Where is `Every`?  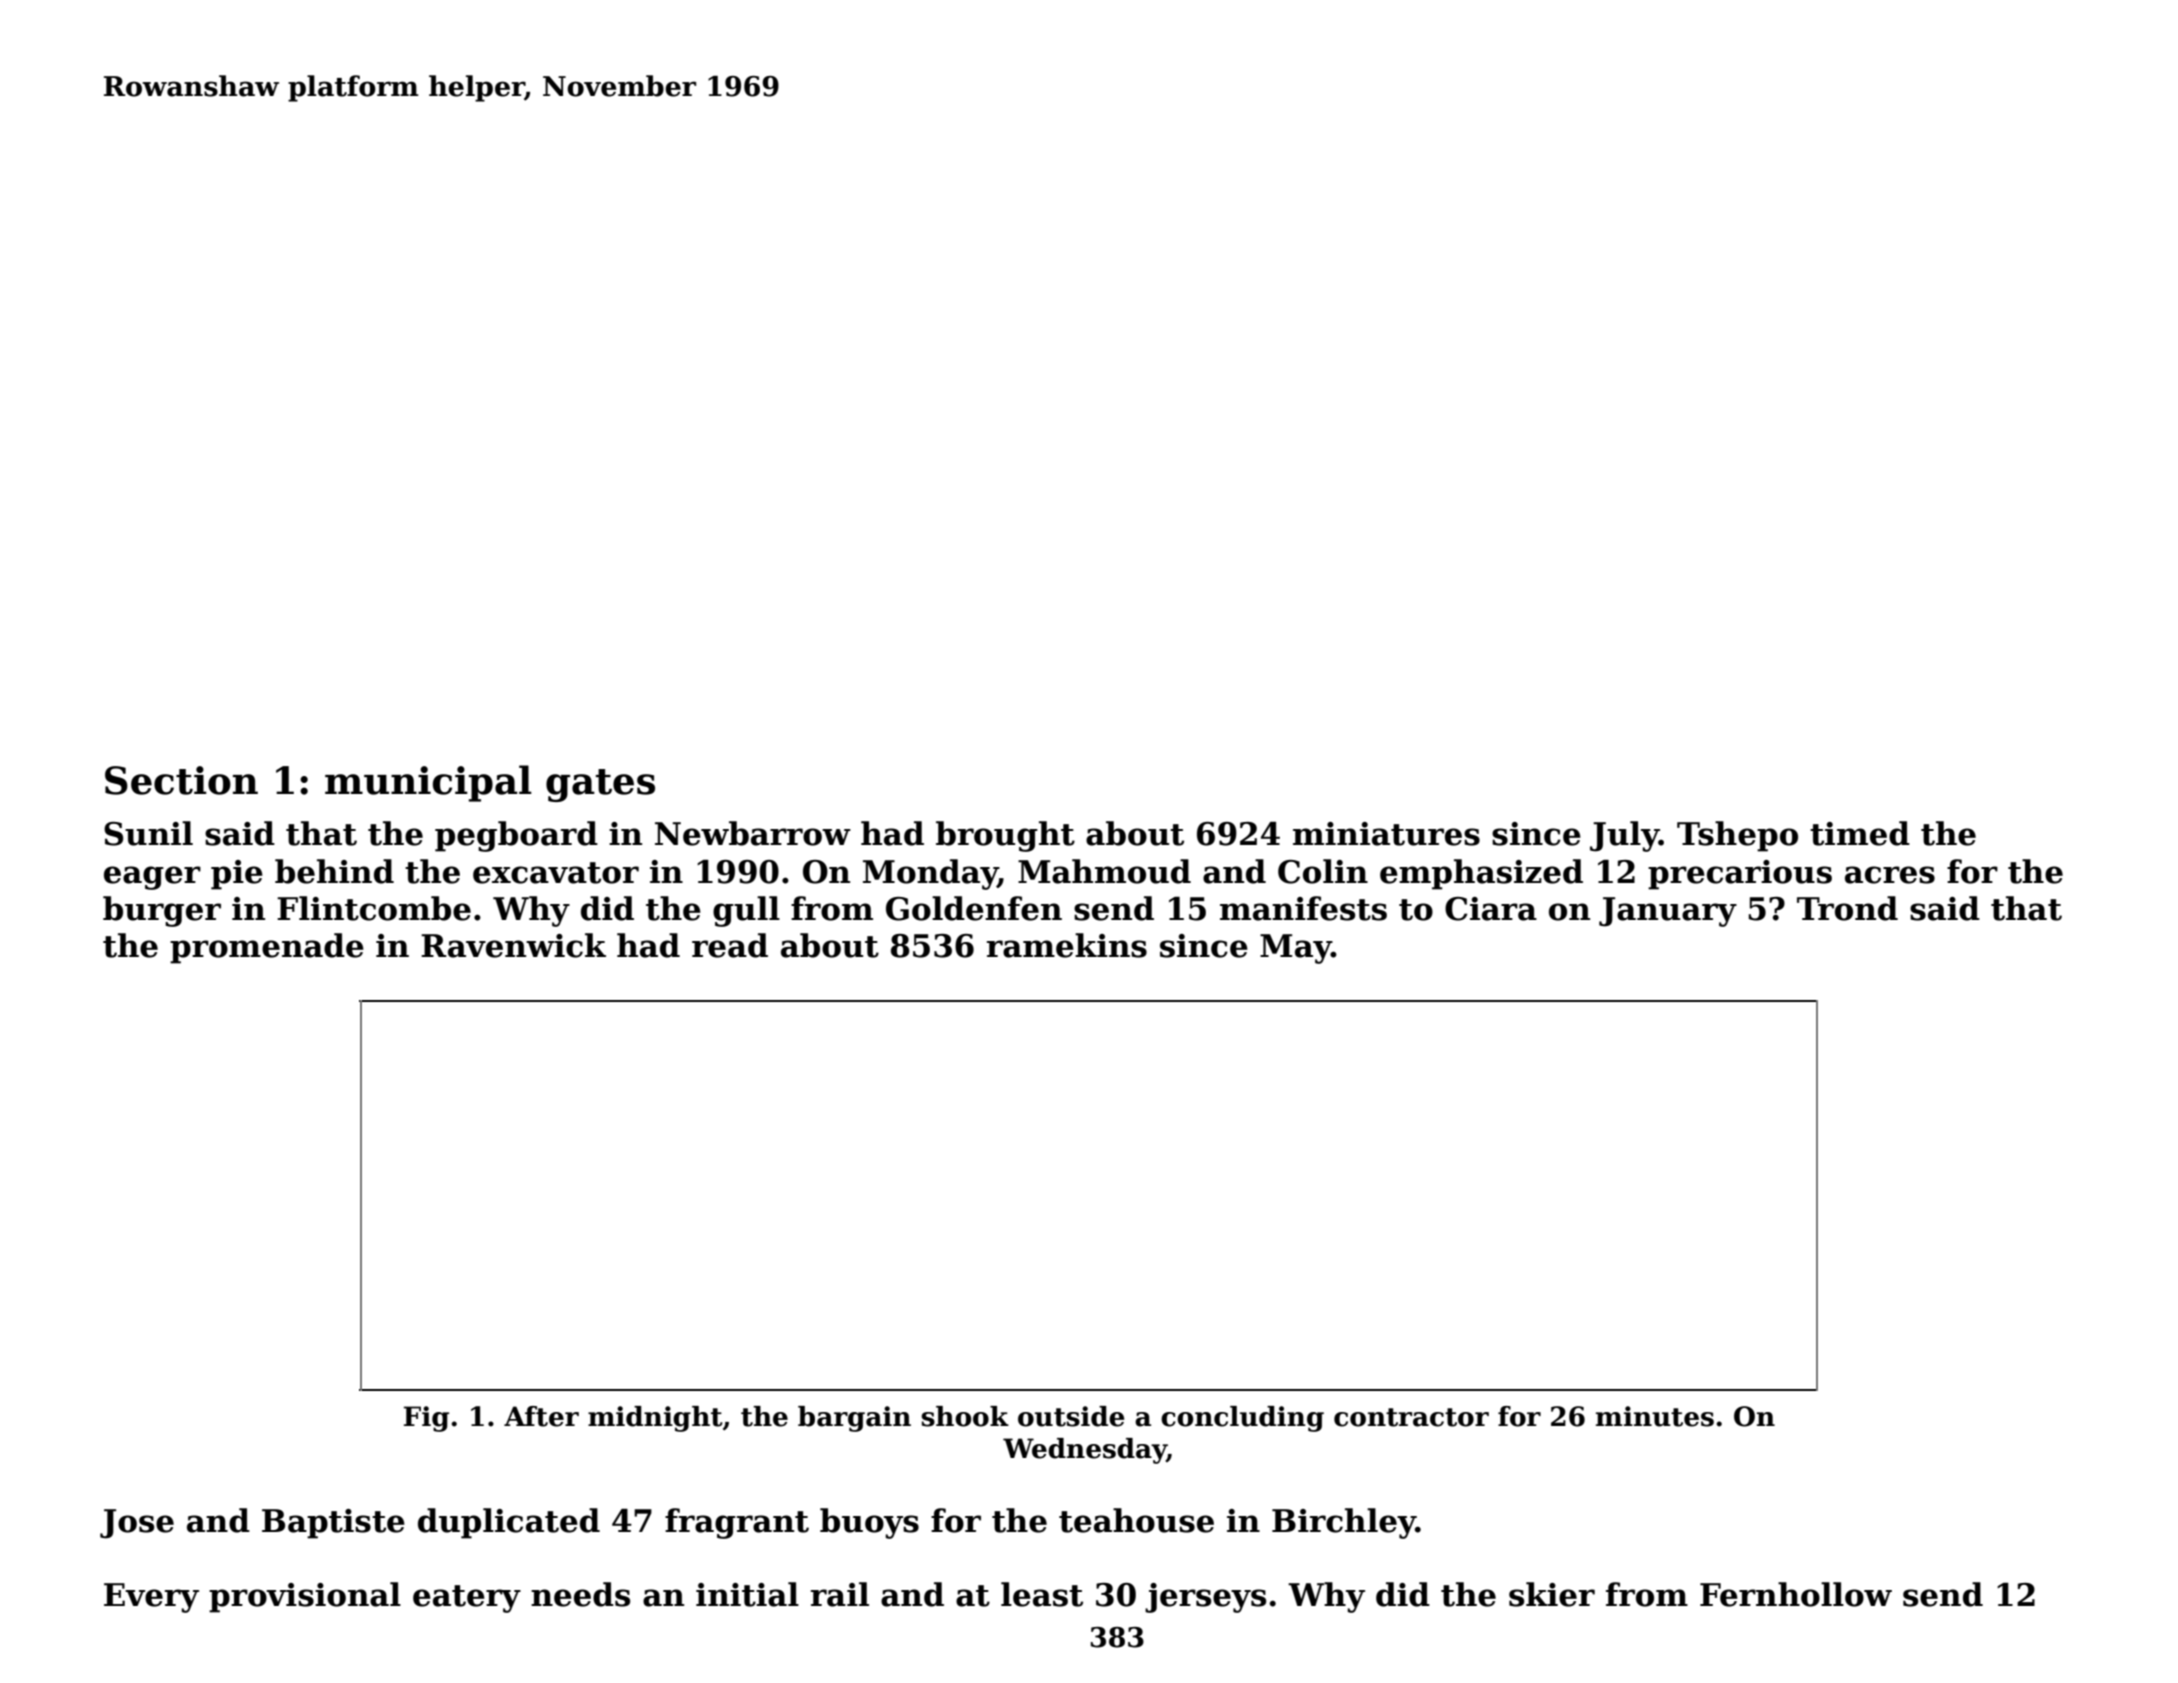
Every is located at coordinates (151, 1598).
